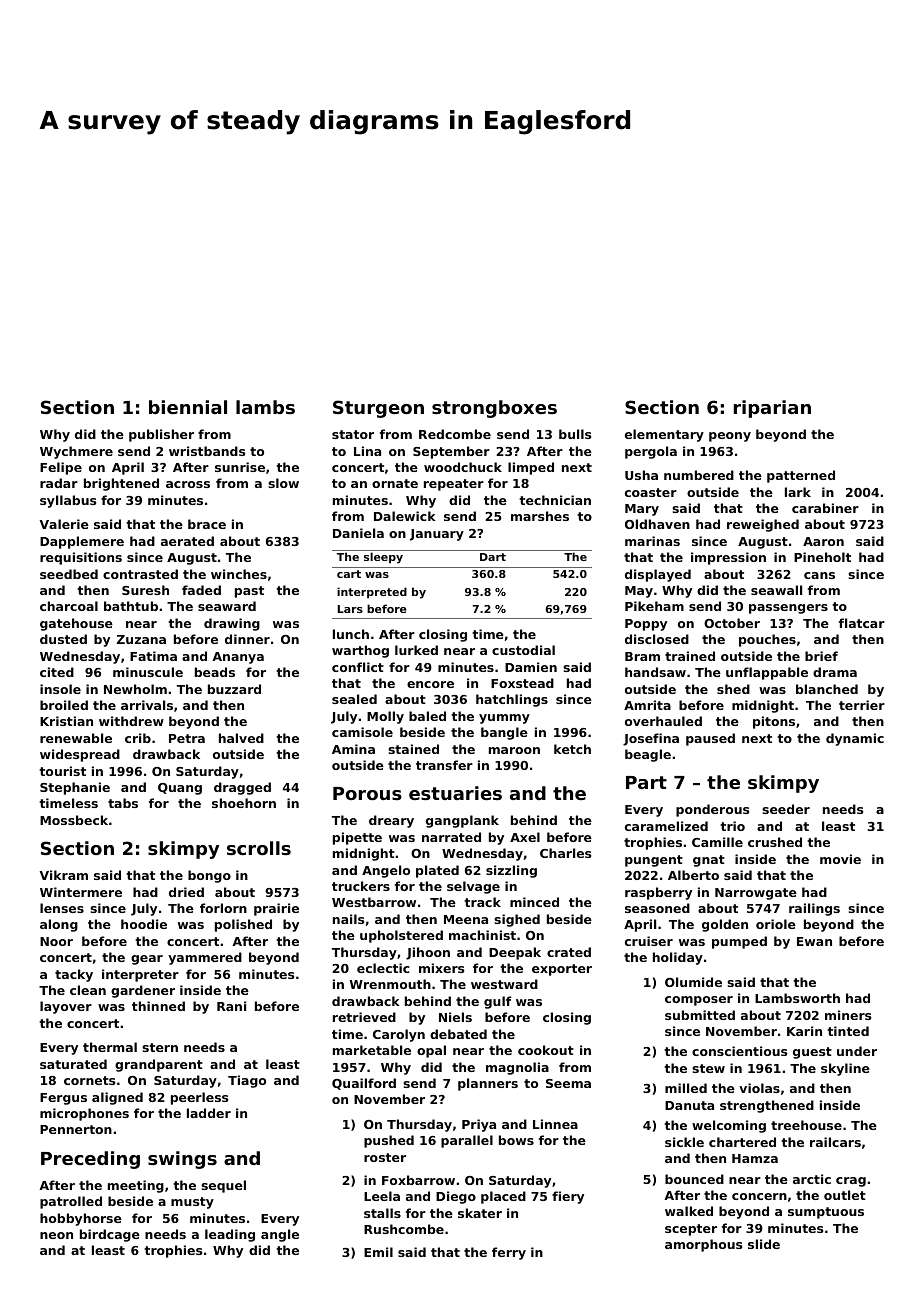  Describe the element at coordinates (66, 721) in the page. I see `Kristian` at that location.
